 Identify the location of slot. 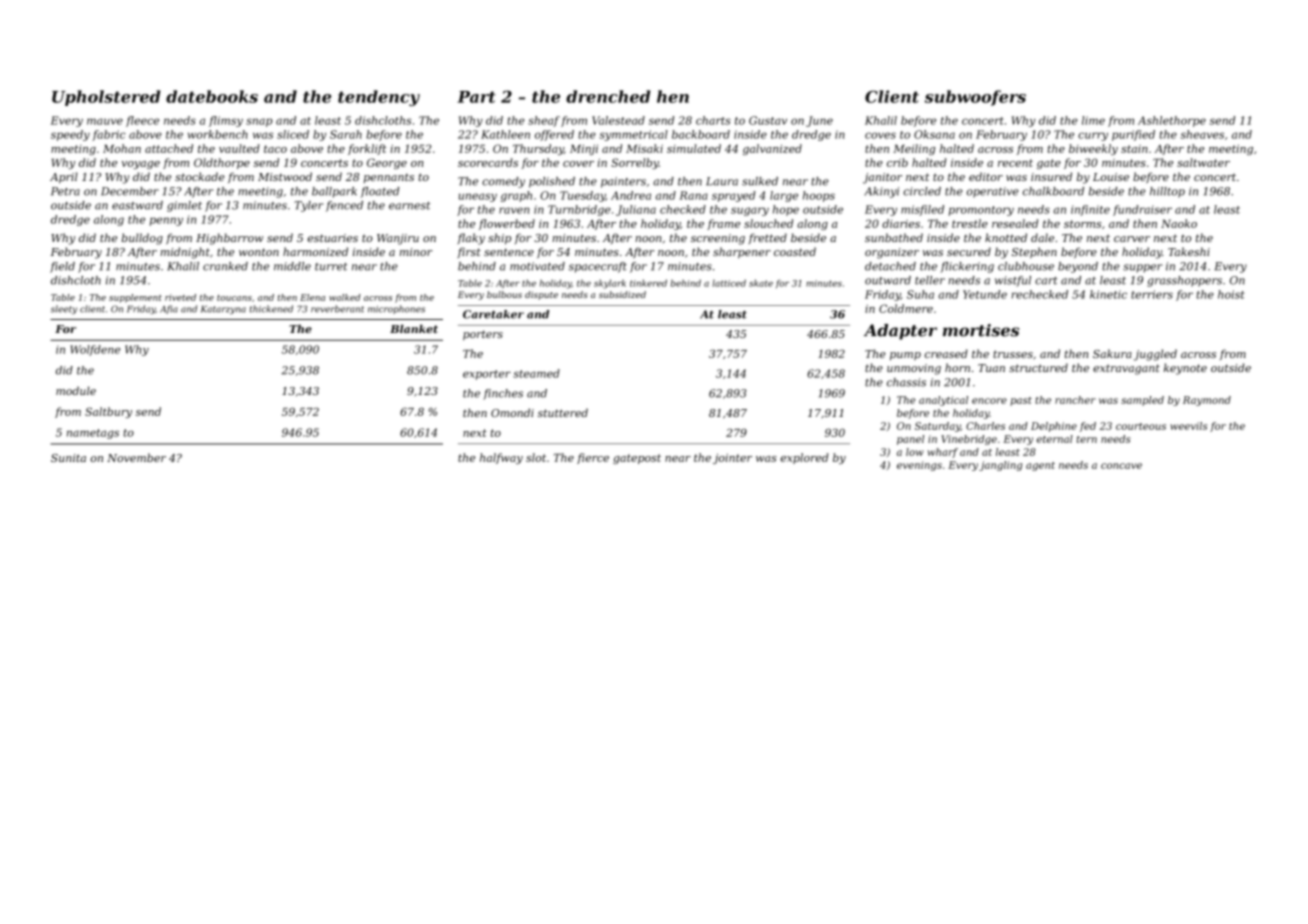
(536, 457).
